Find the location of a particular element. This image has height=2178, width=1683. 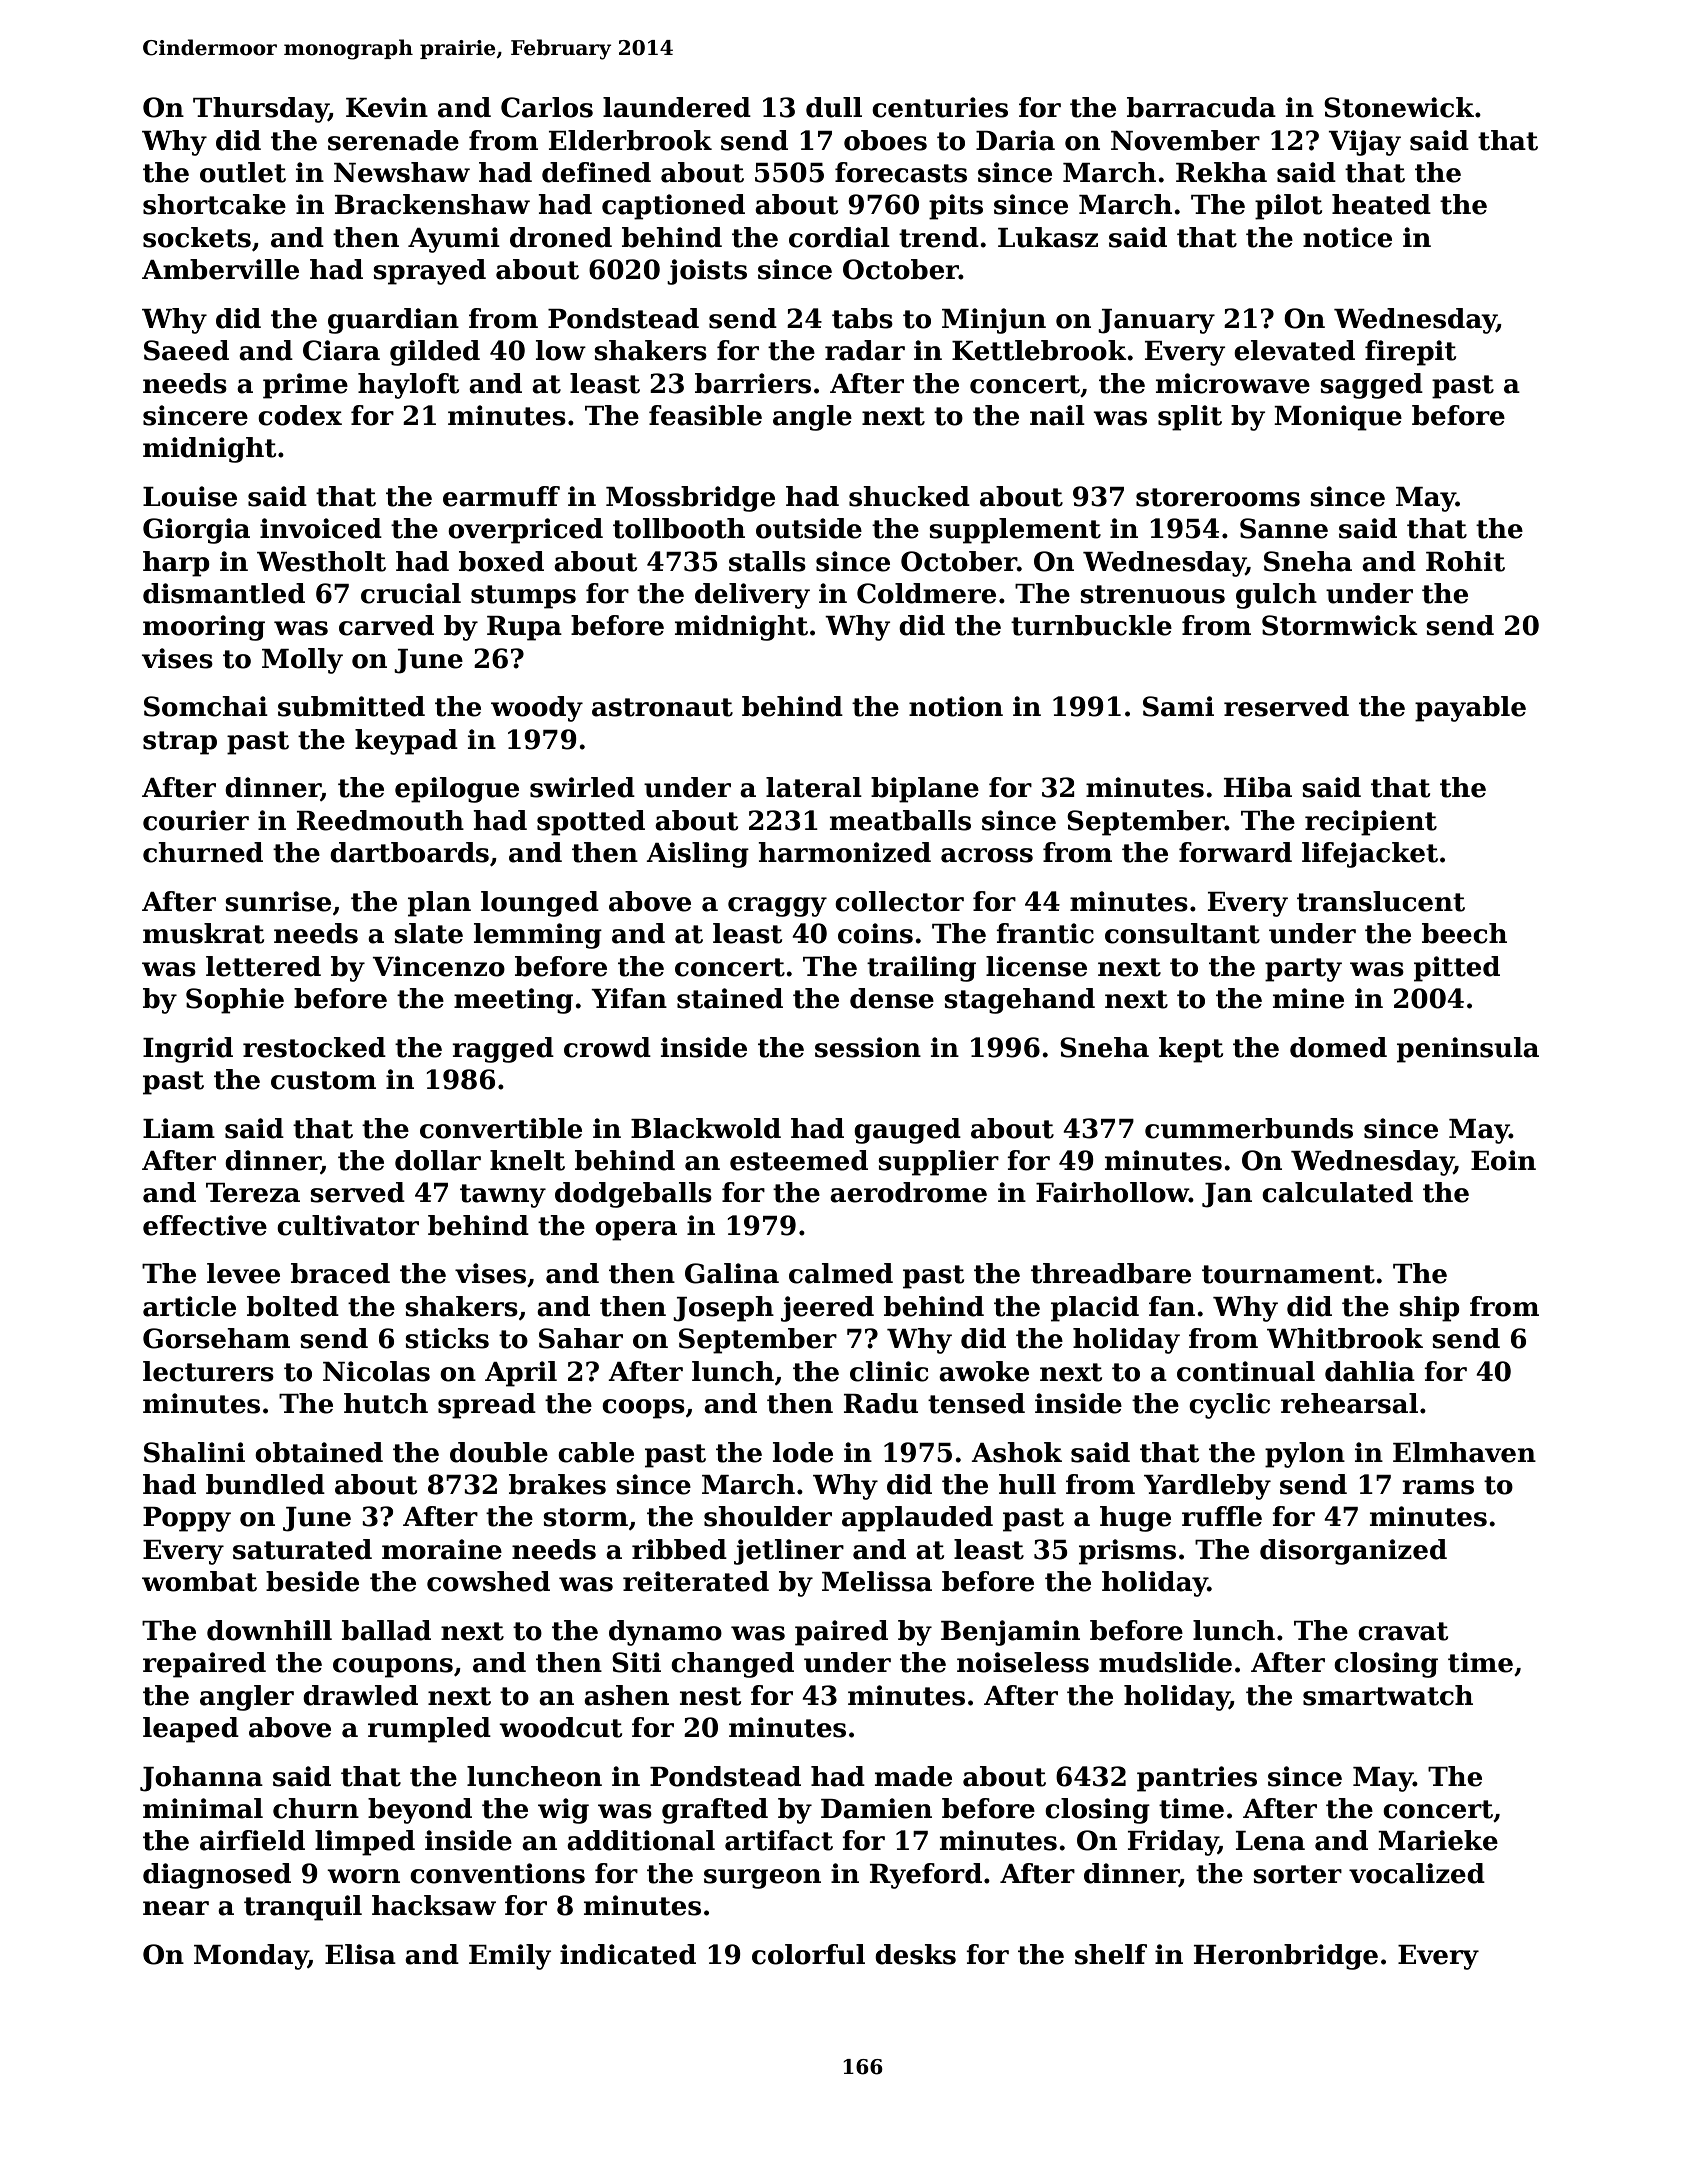

strap is located at coordinates (180, 743).
